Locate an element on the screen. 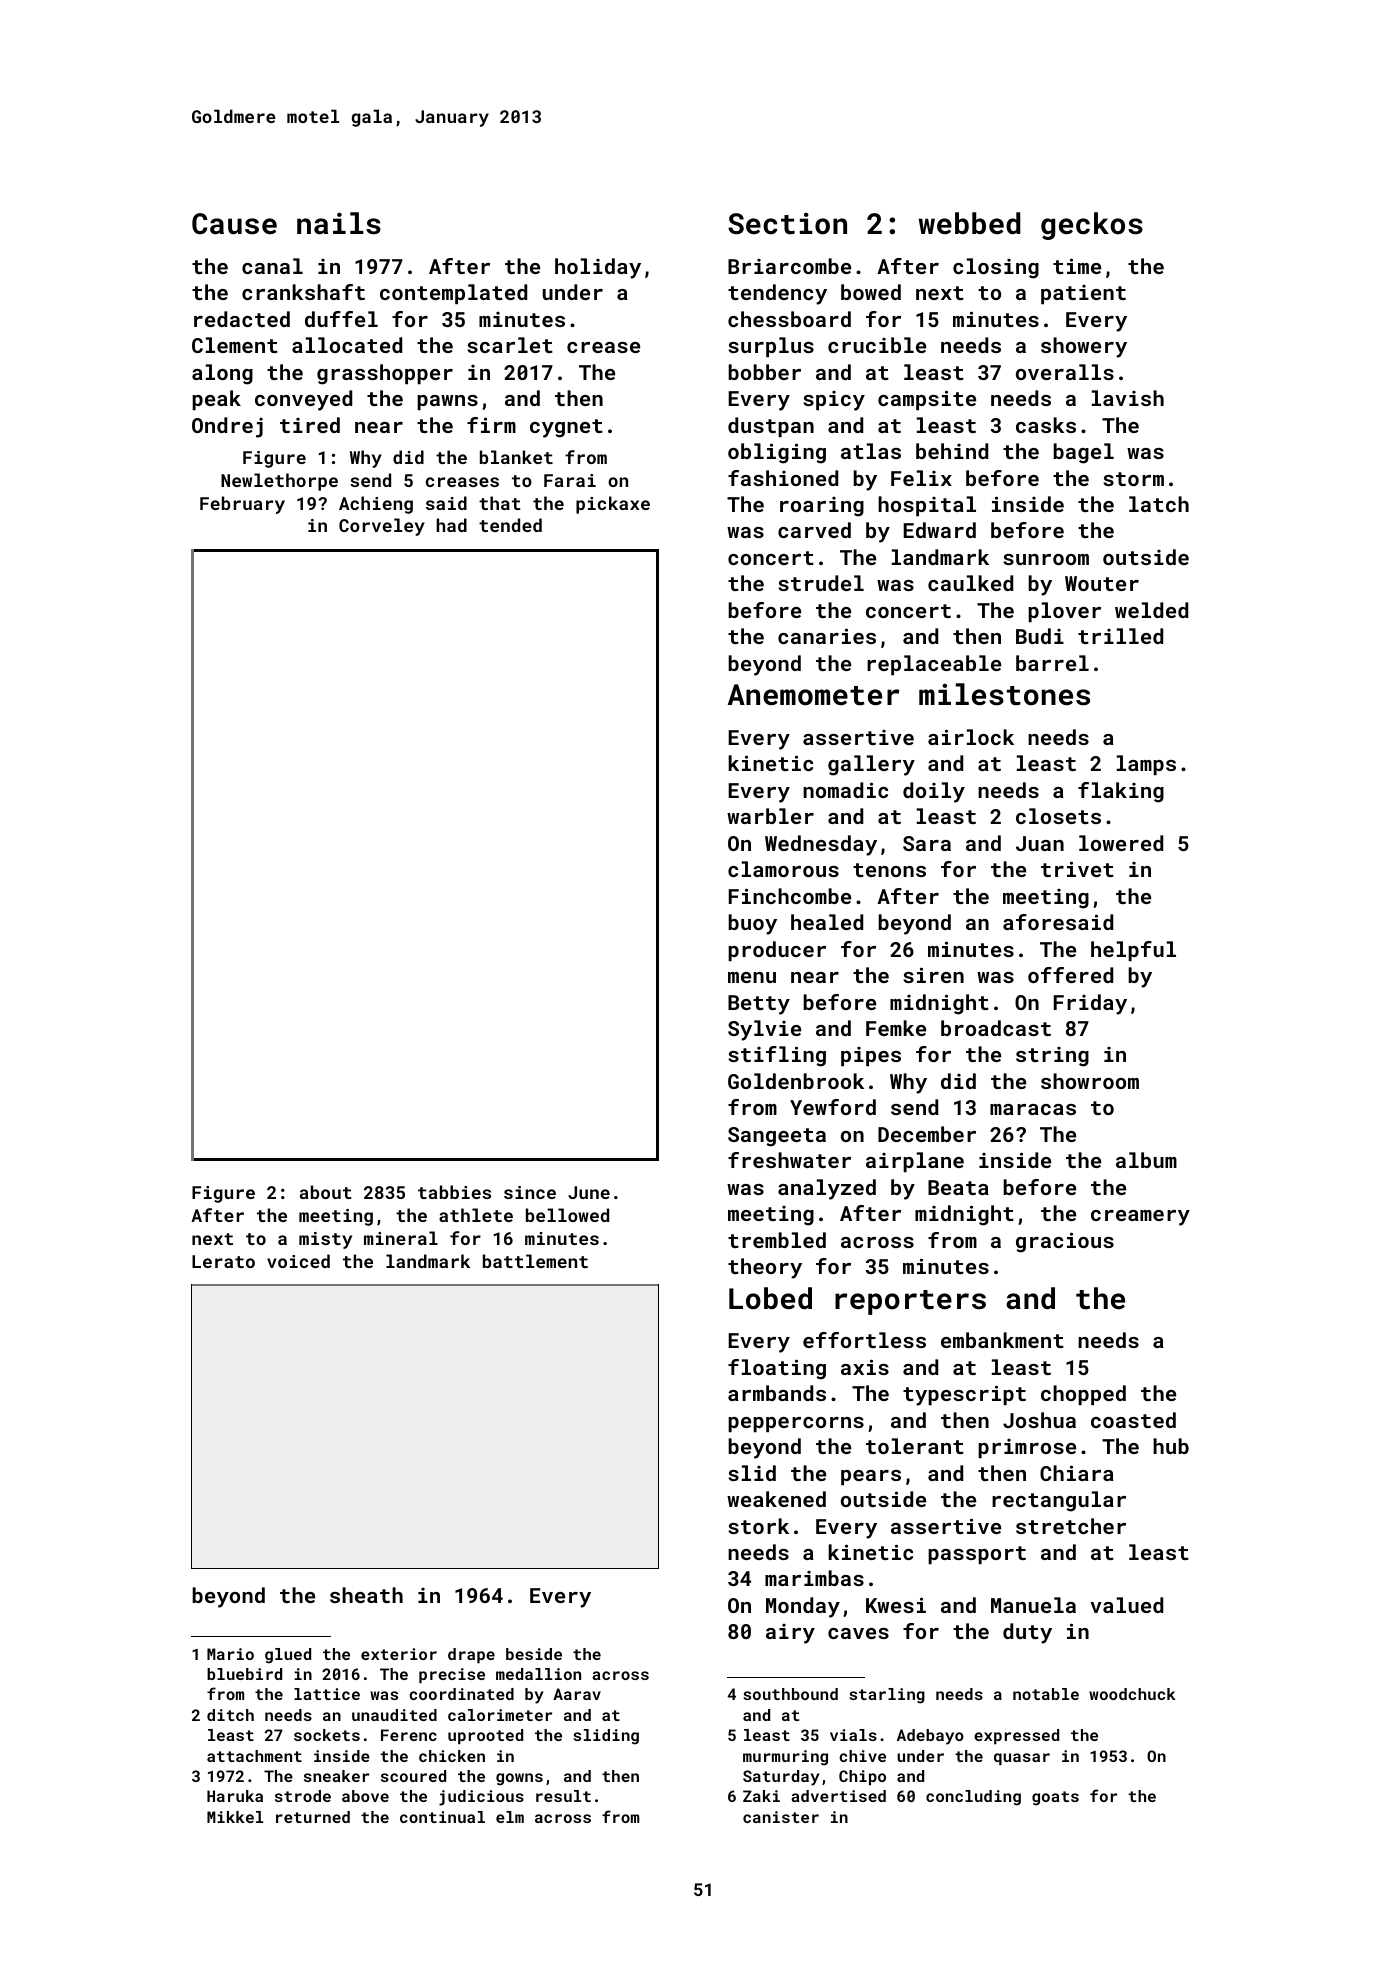 The height and width of the screenshot is (1969, 1386). Mario is located at coordinates (230, 1654).
